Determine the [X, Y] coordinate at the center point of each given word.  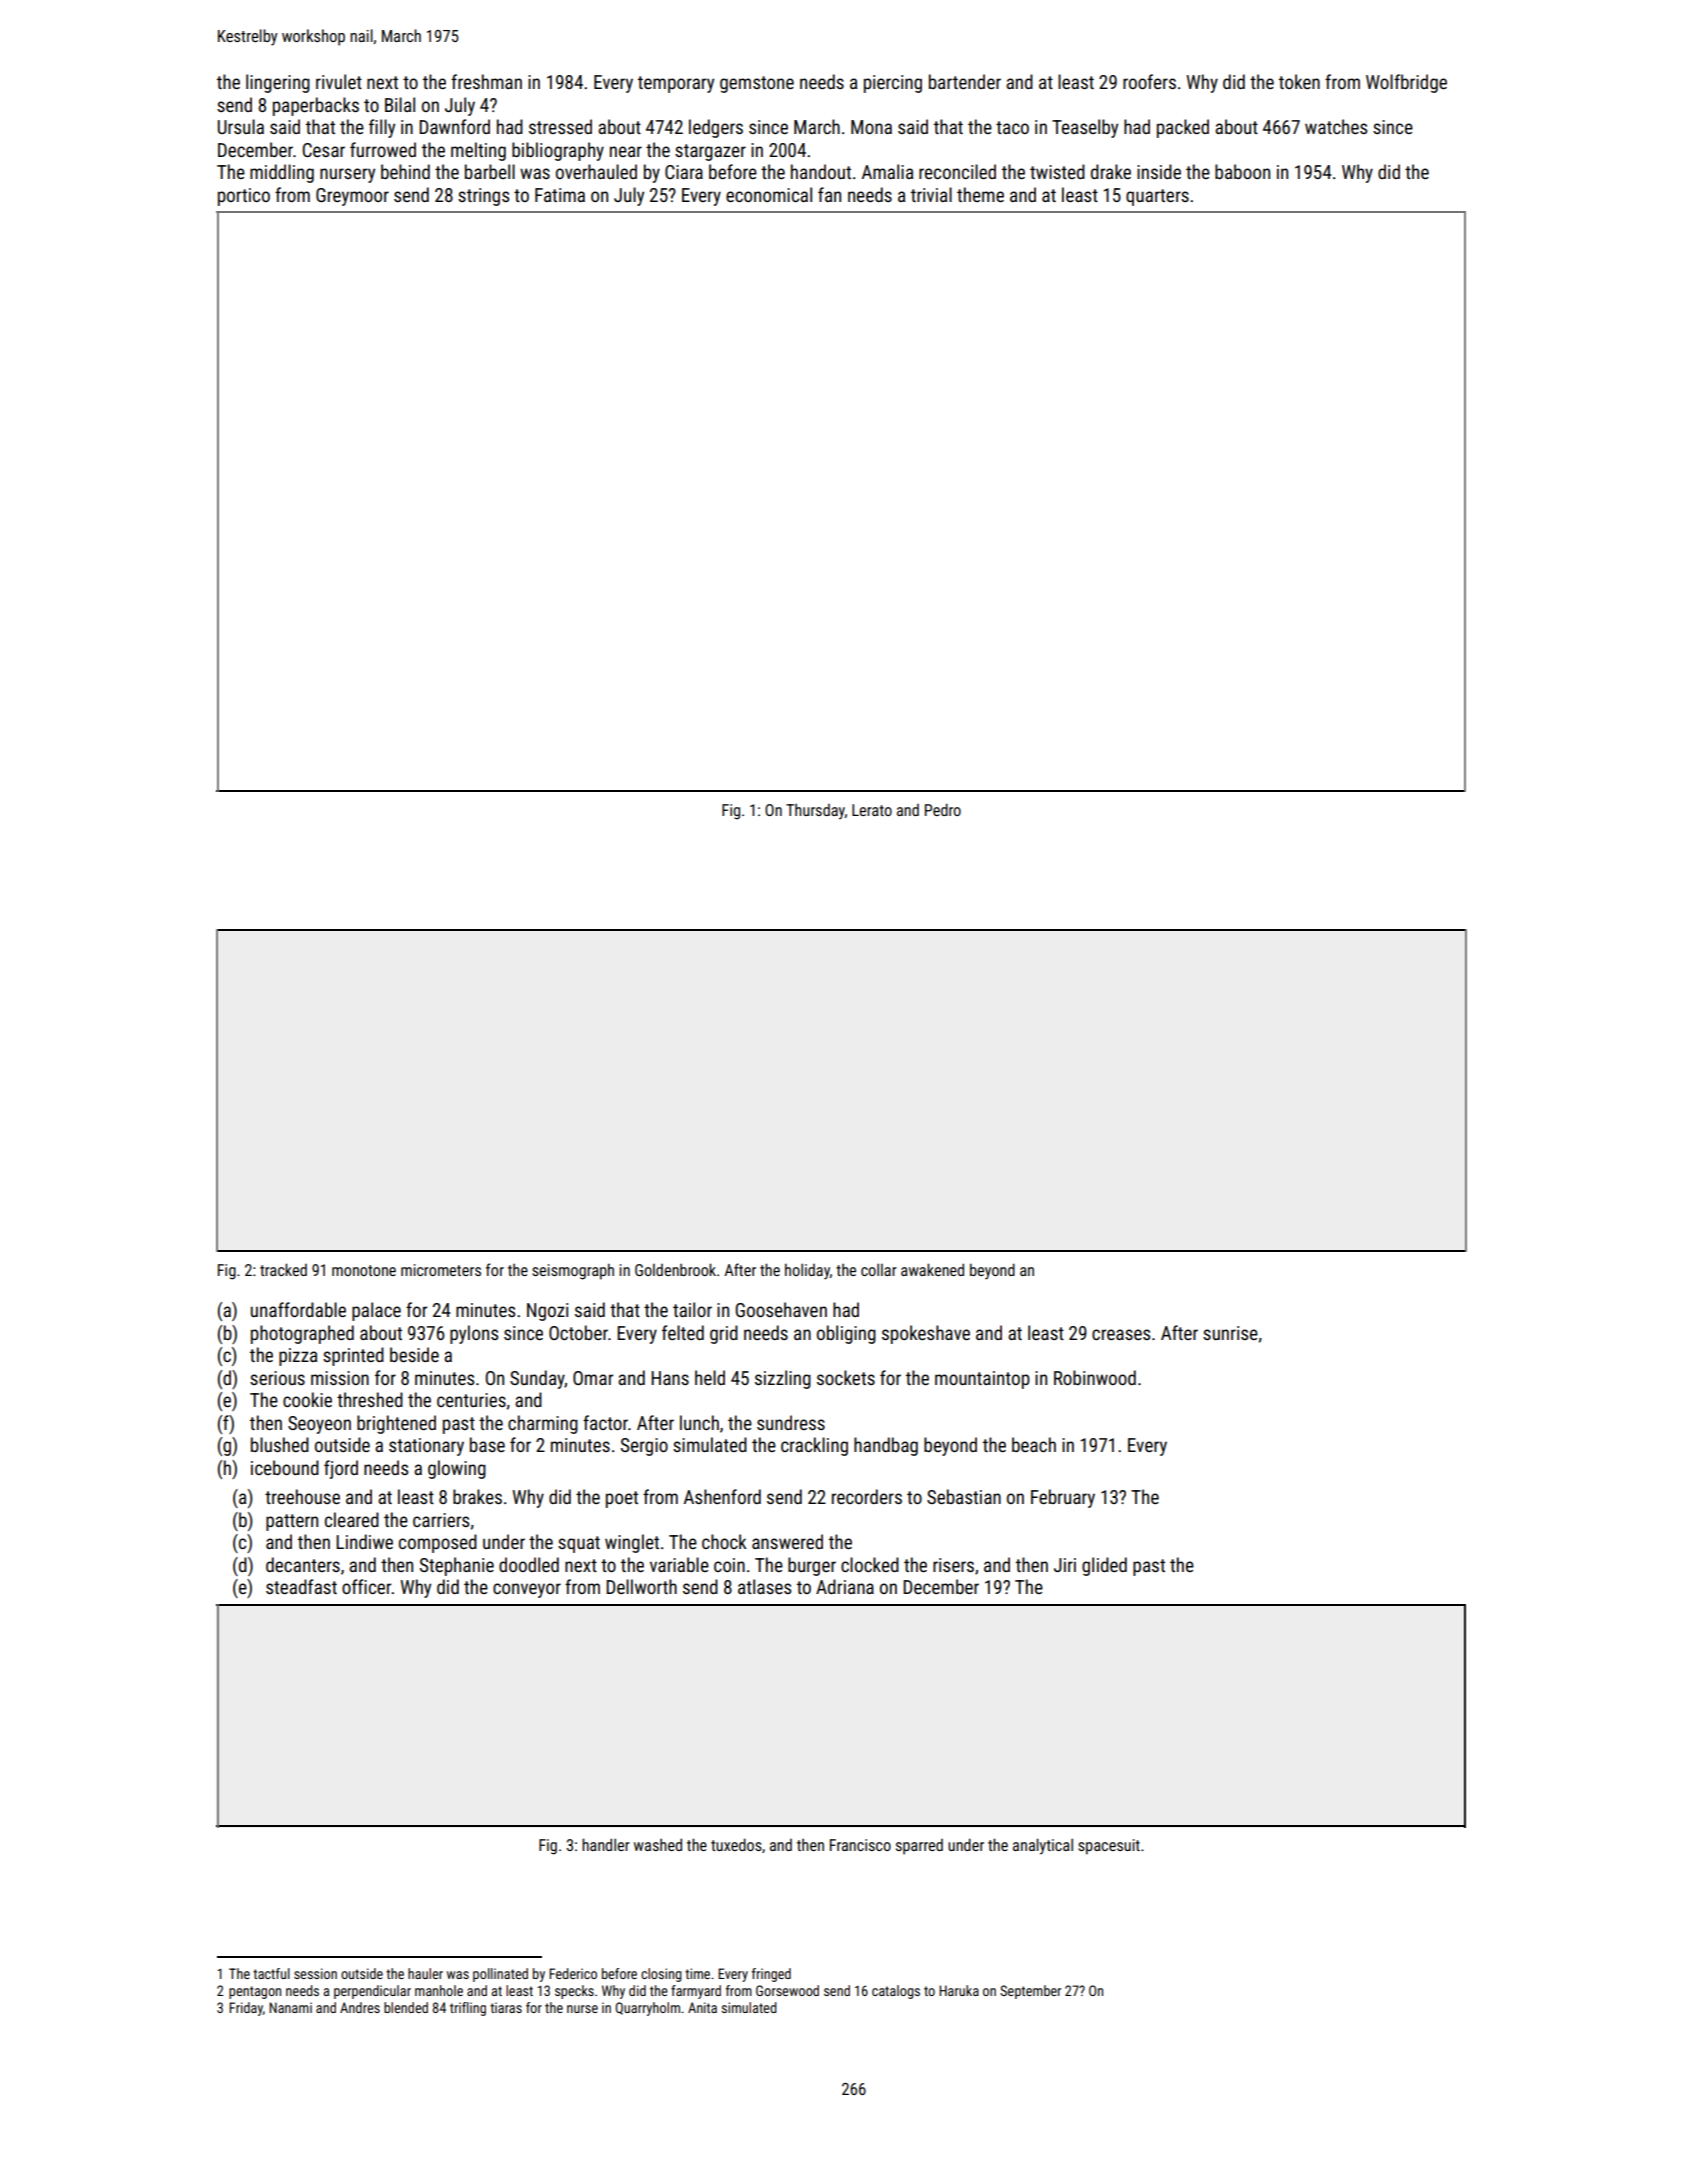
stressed [560, 126]
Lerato [872, 810]
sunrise [1230, 1333]
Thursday [815, 812]
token [1299, 81]
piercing [893, 84]
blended [406, 2007]
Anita [702, 2007]
